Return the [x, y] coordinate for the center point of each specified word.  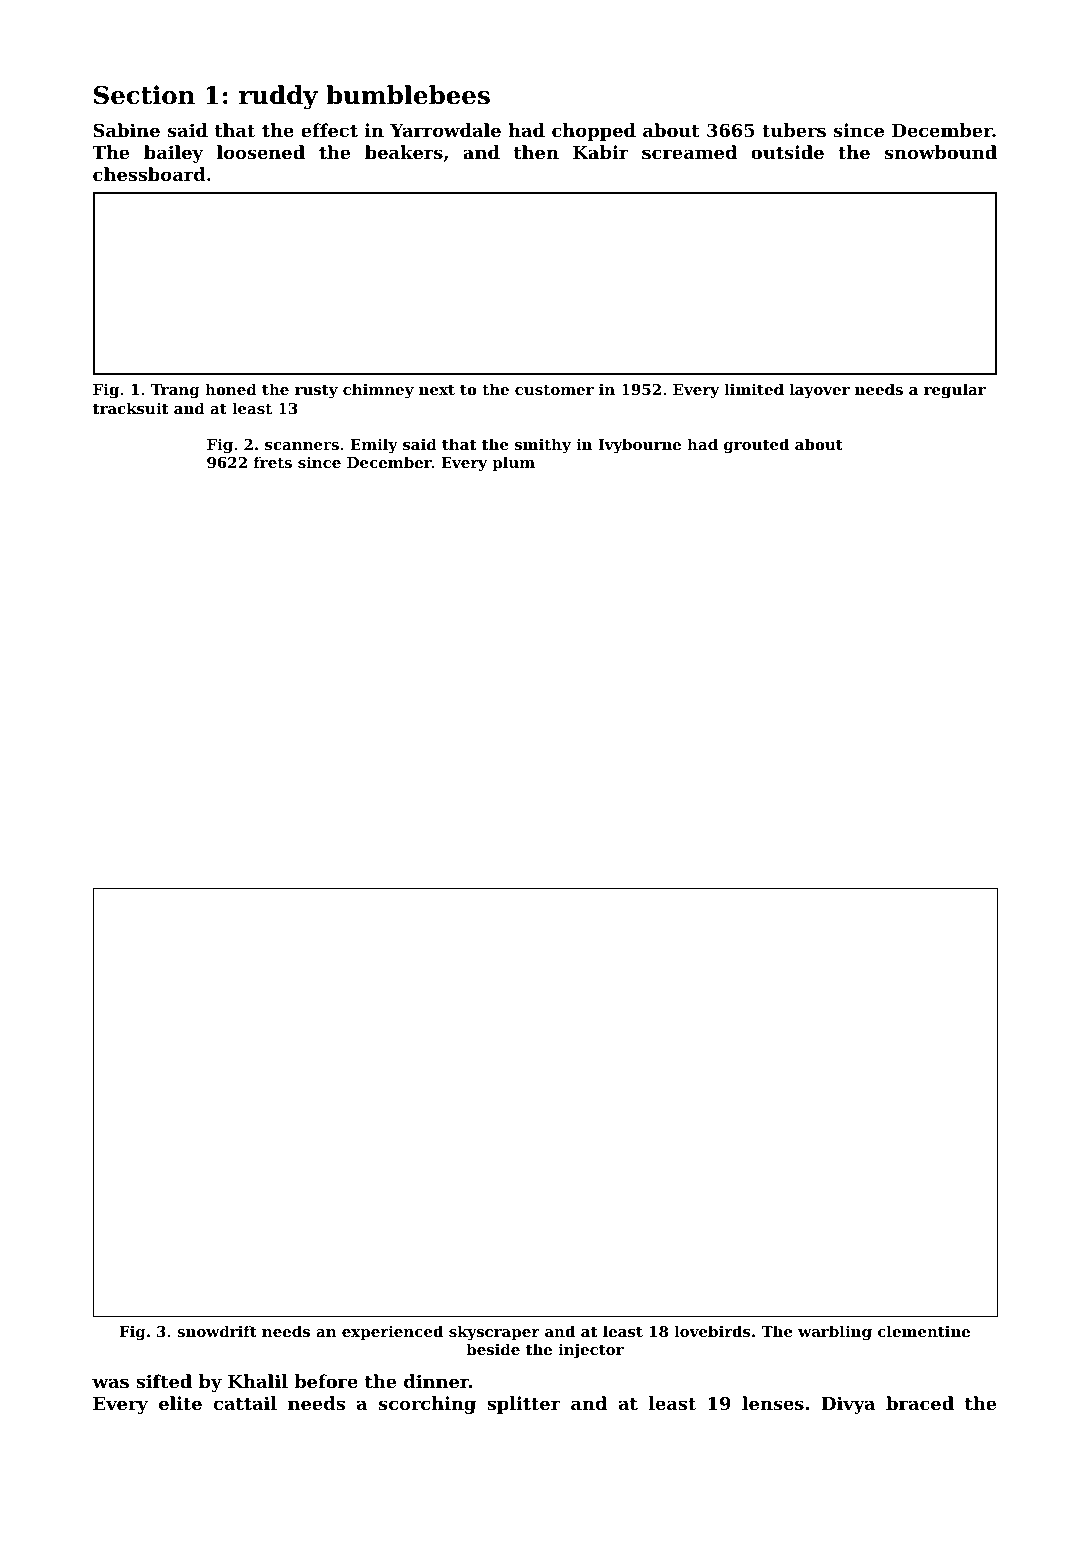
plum [513, 463]
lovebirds [712, 1331]
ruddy [278, 97]
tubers [794, 130]
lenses [773, 1403]
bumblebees [408, 95]
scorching [427, 1405]
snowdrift [217, 1331]
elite [180, 1403]
